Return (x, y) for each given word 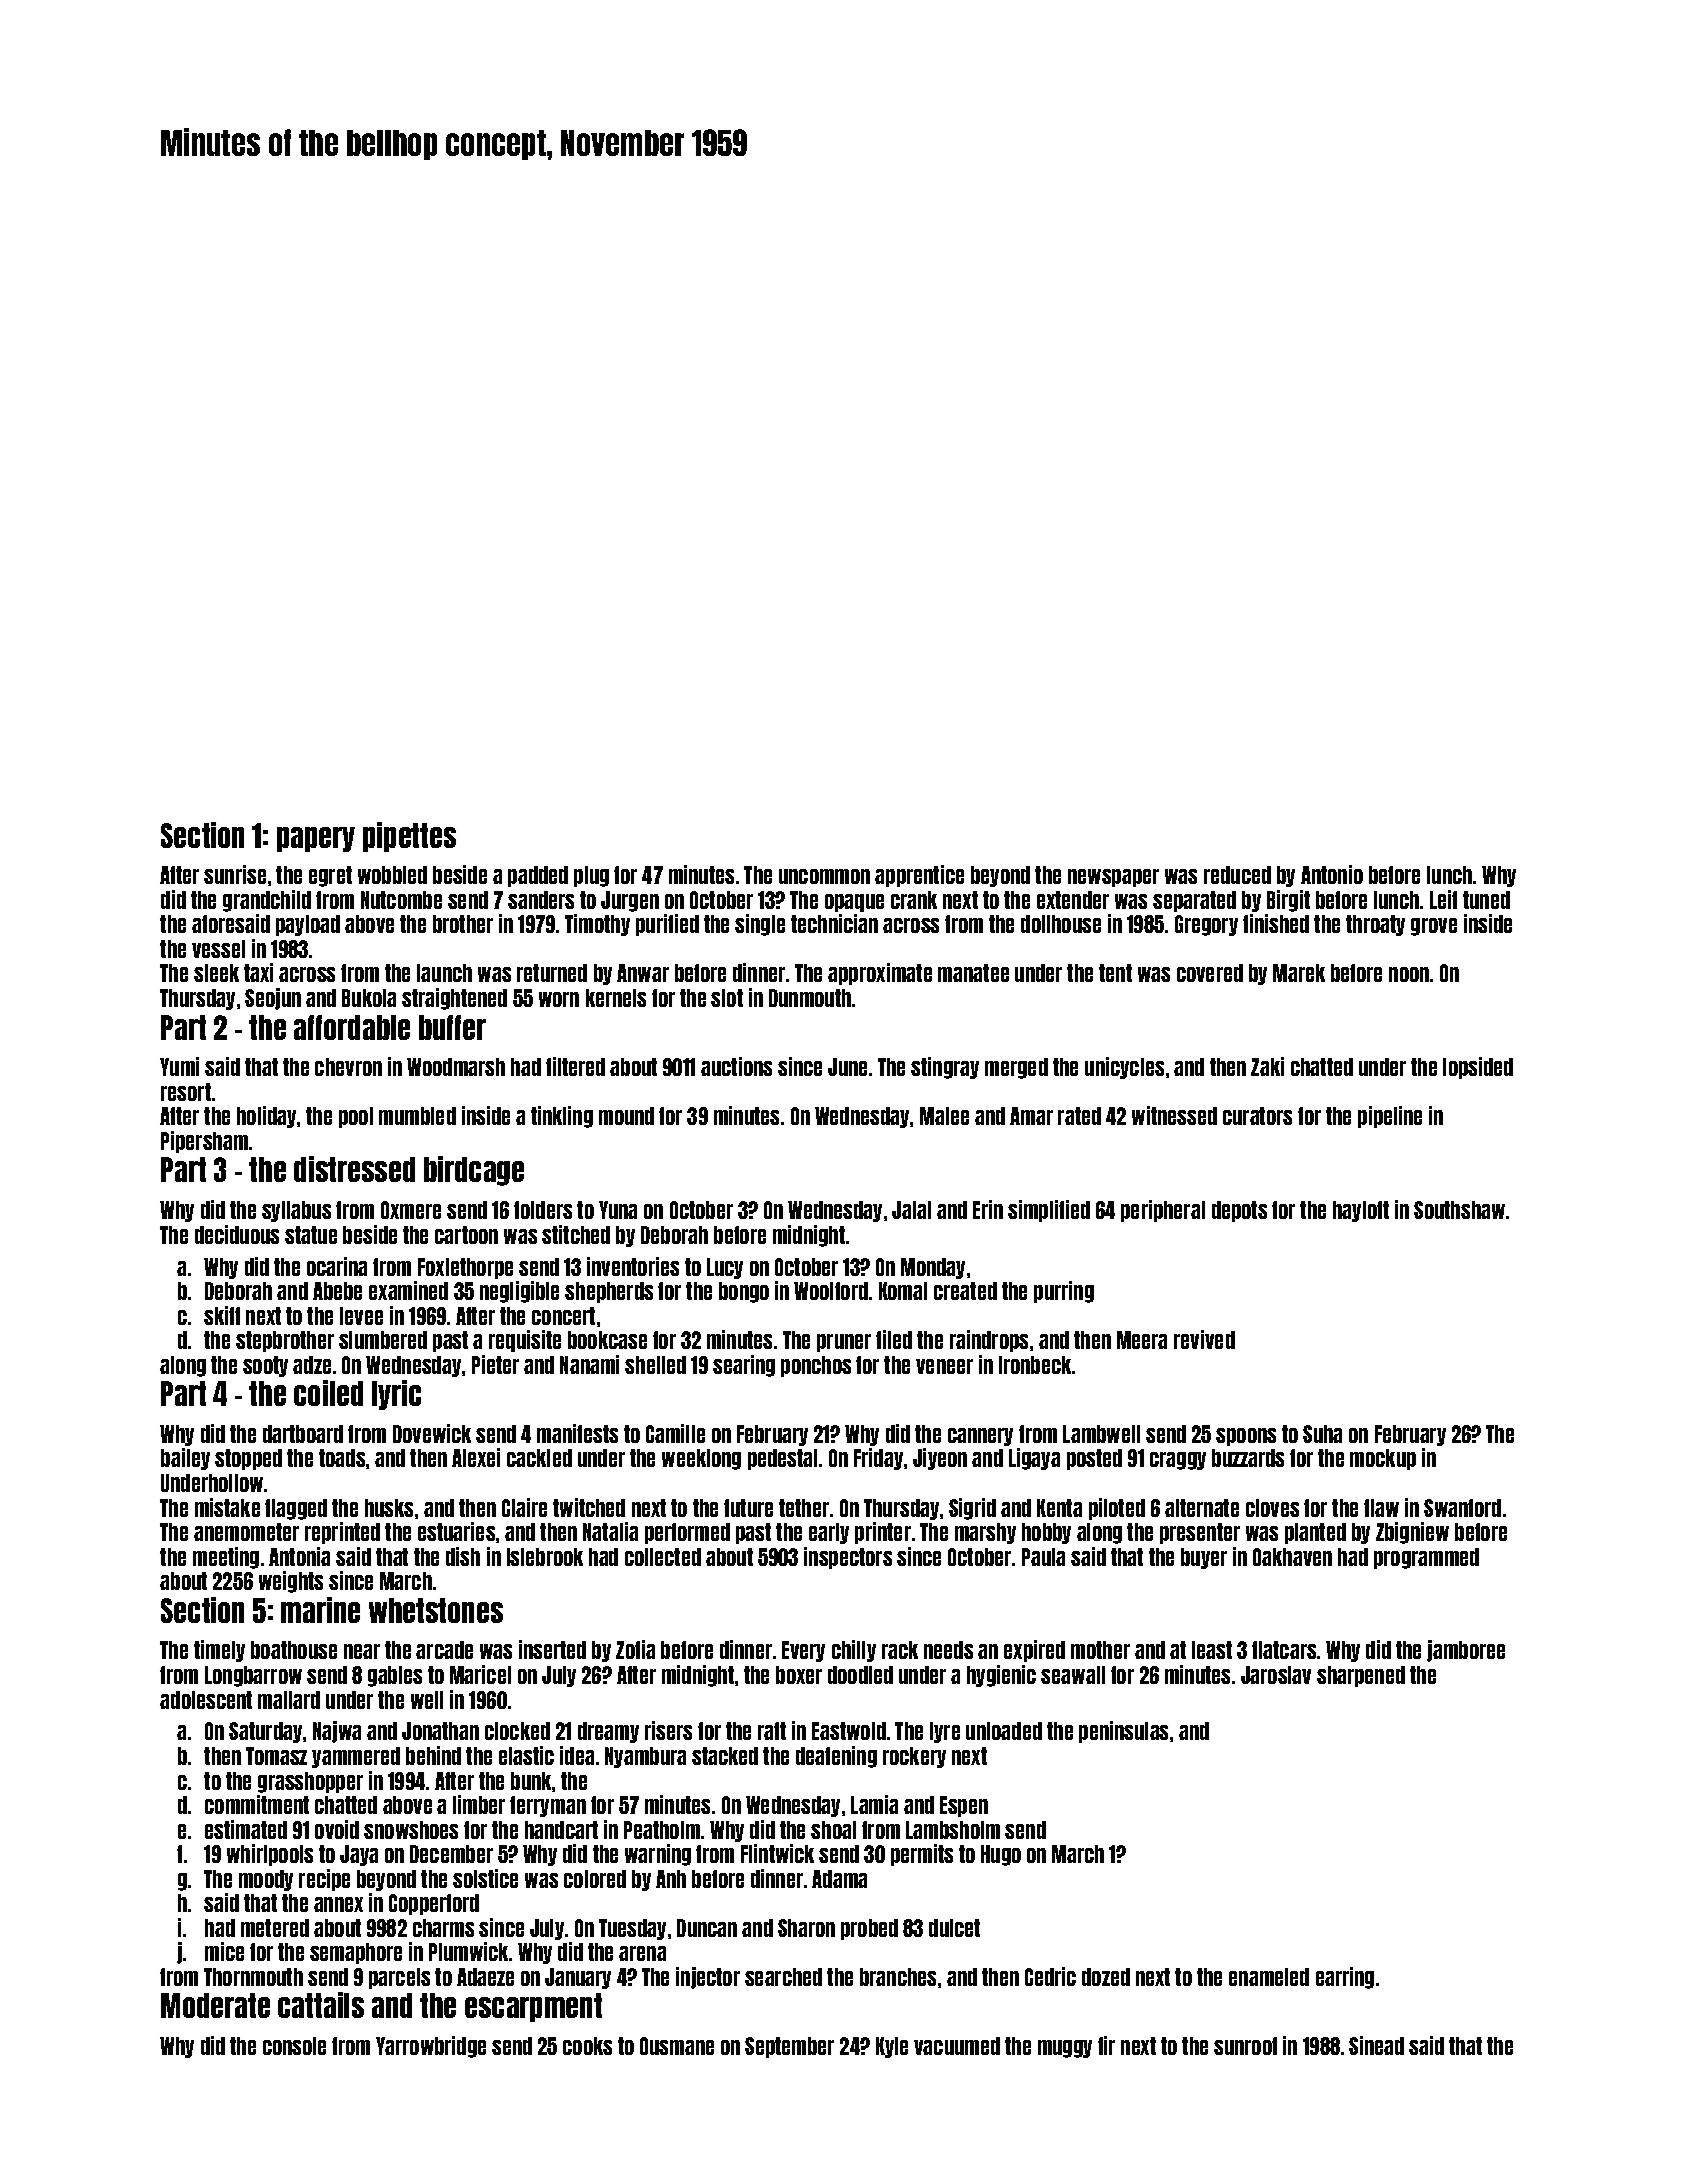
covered (1210, 973)
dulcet (954, 1928)
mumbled (417, 1116)
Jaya (359, 1855)
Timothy (597, 925)
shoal (833, 1830)
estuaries (456, 1531)
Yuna (618, 1210)
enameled (1269, 1977)
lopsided (1478, 1068)
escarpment (533, 2007)
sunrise (235, 874)
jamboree (1466, 1651)
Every (803, 1651)
